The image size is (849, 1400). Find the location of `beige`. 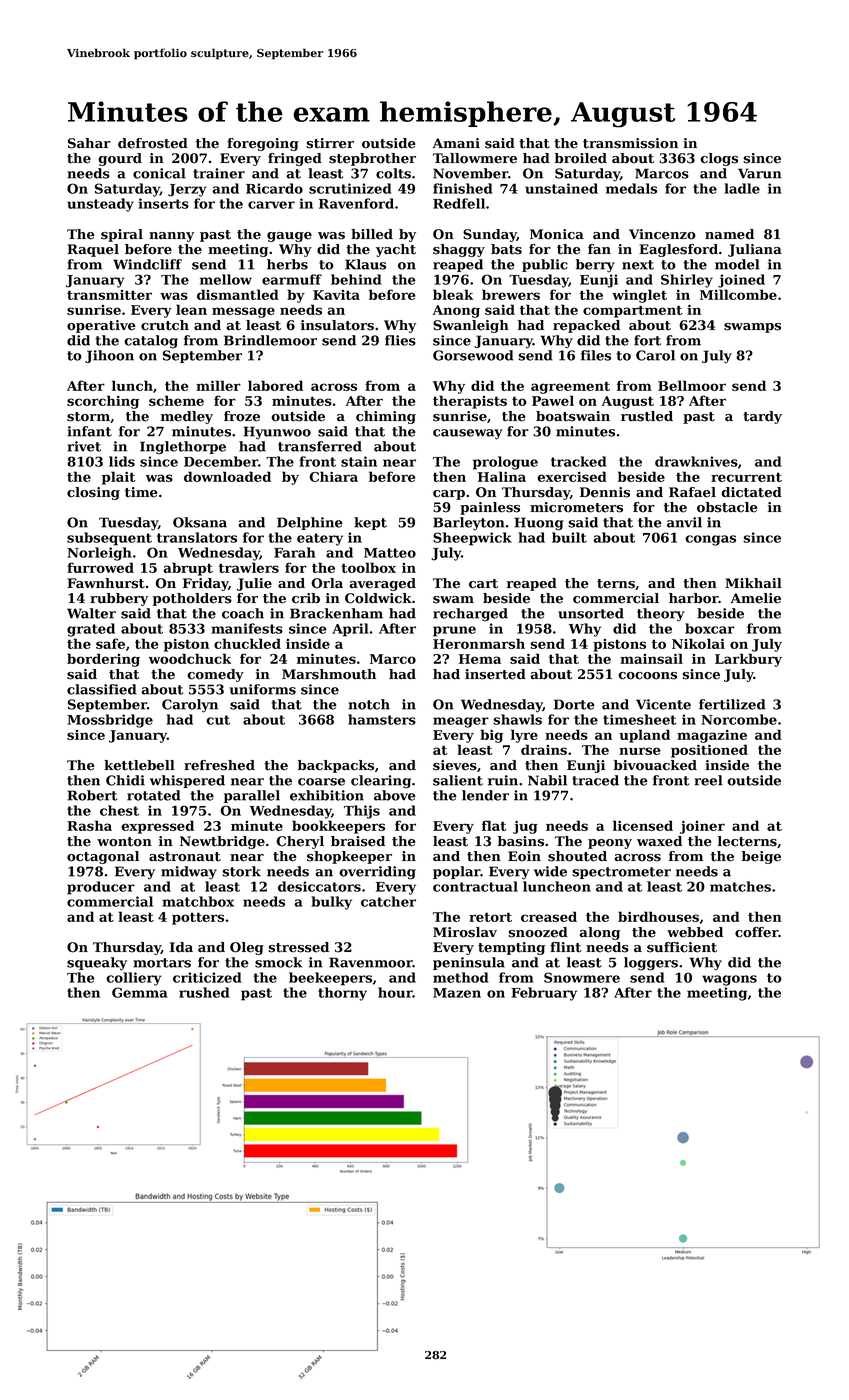

beige is located at coordinates (761, 857).
